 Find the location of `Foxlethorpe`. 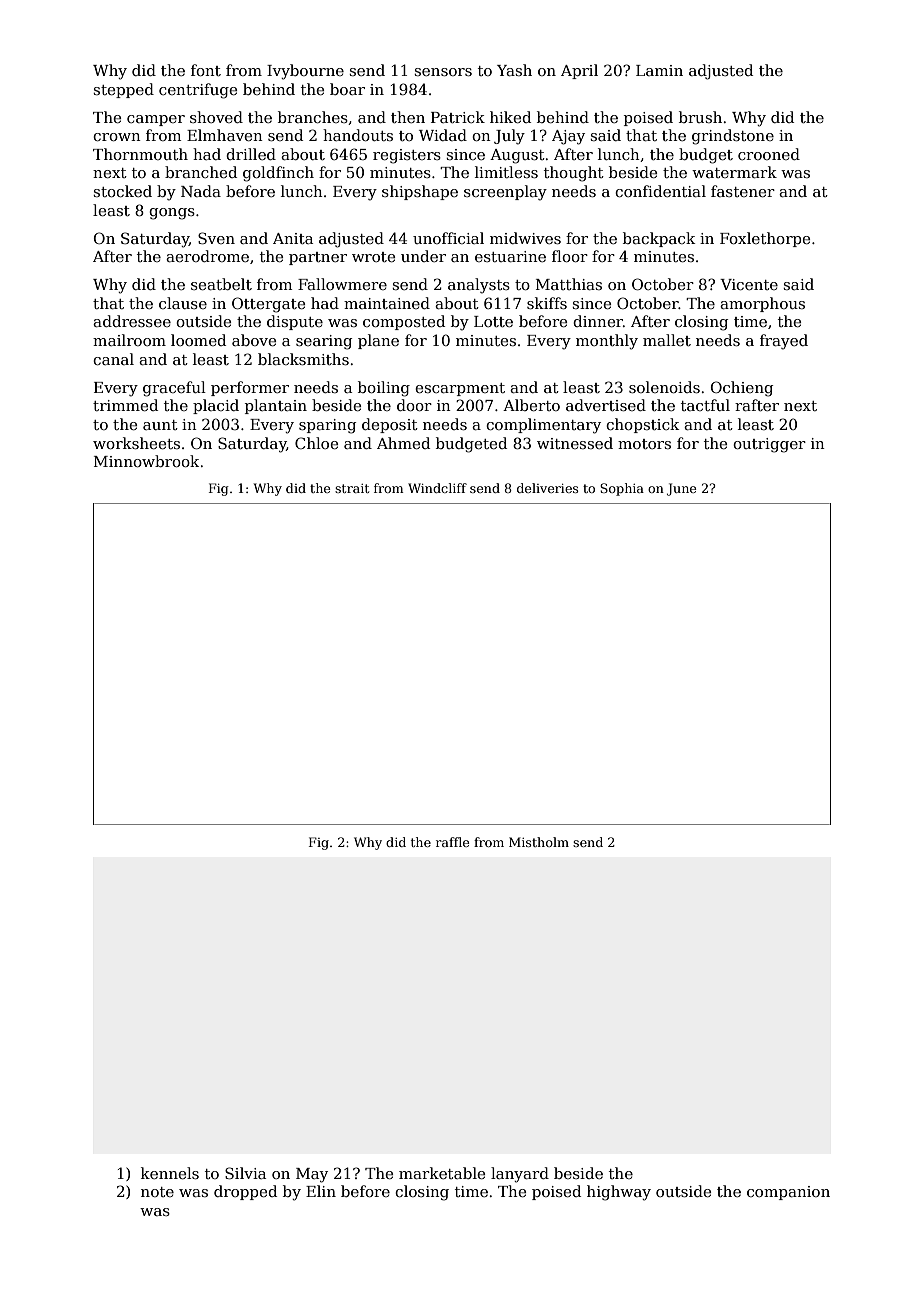

Foxlethorpe is located at coordinates (765, 239).
